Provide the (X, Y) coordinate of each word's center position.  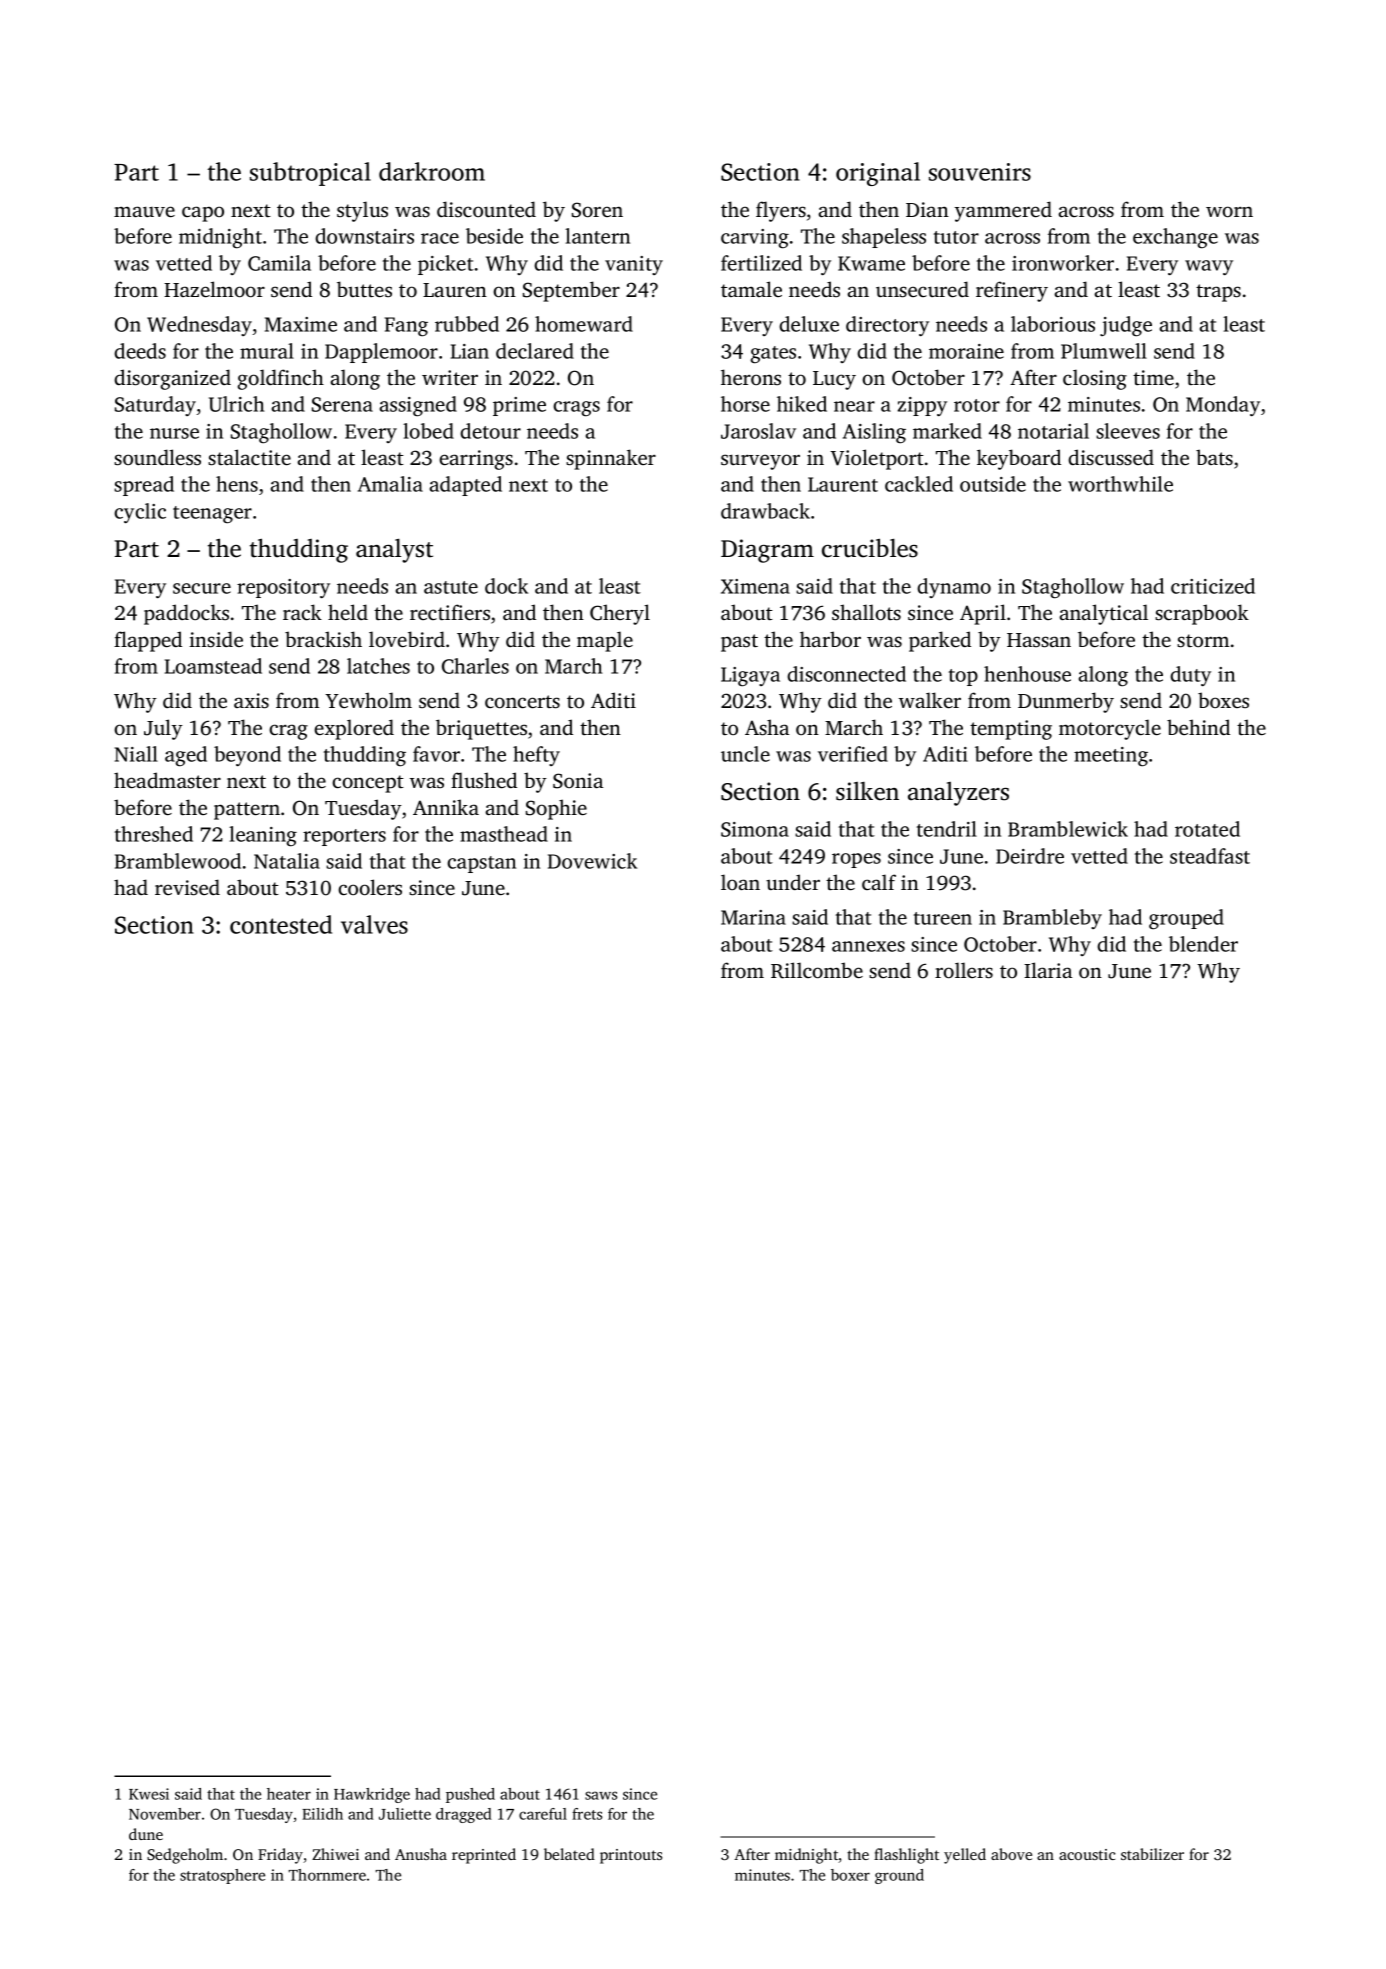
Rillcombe (817, 970)
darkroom (432, 171)
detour (490, 431)
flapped (148, 641)
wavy (1209, 267)
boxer (850, 1875)
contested (281, 924)
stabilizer (1152, 1854)
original (878, 174)
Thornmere (327, 1875)
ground (899, 1876)
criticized (1213, 586)
